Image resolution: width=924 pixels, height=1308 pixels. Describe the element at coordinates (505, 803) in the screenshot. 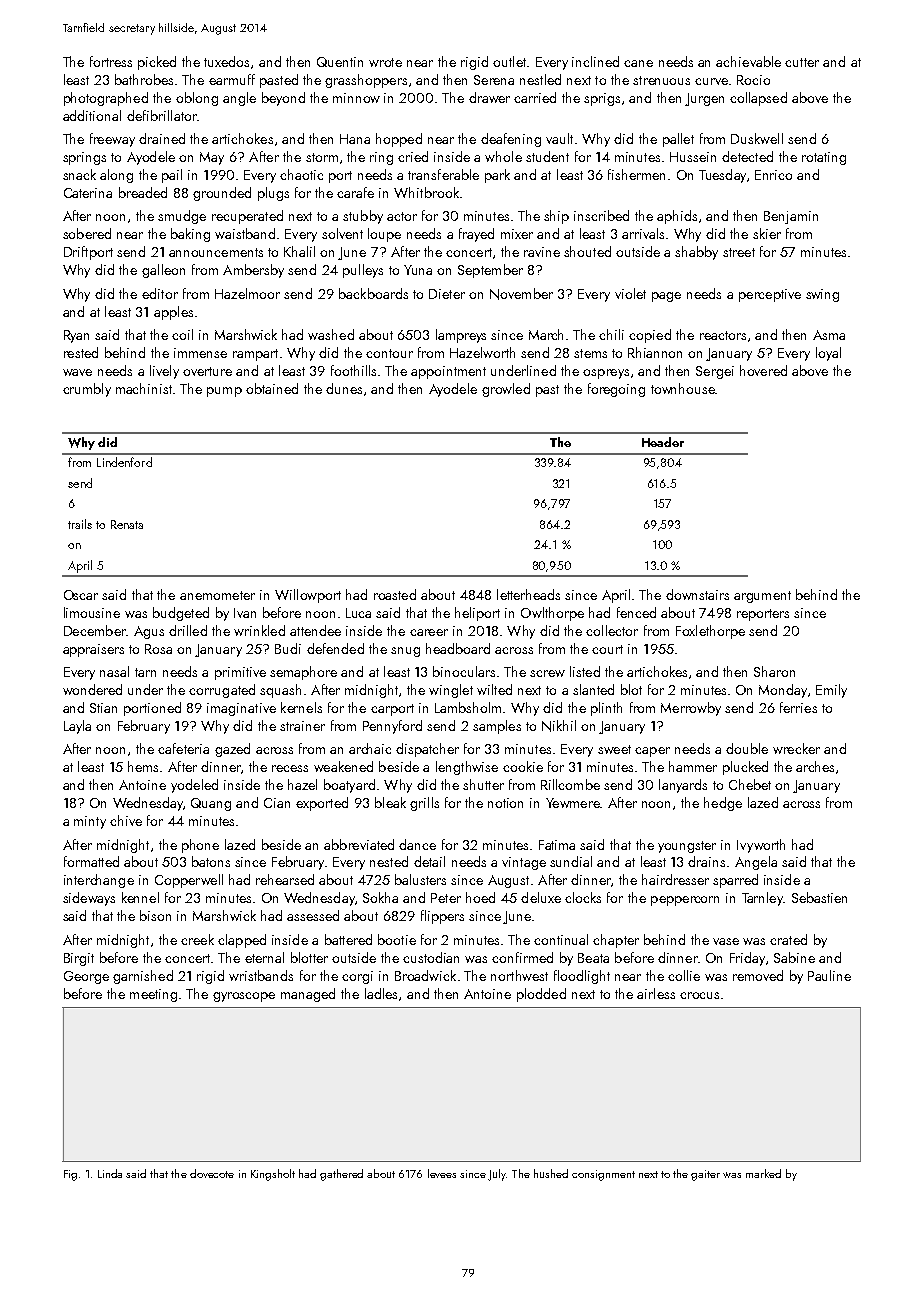

I see `notion` at that location.
